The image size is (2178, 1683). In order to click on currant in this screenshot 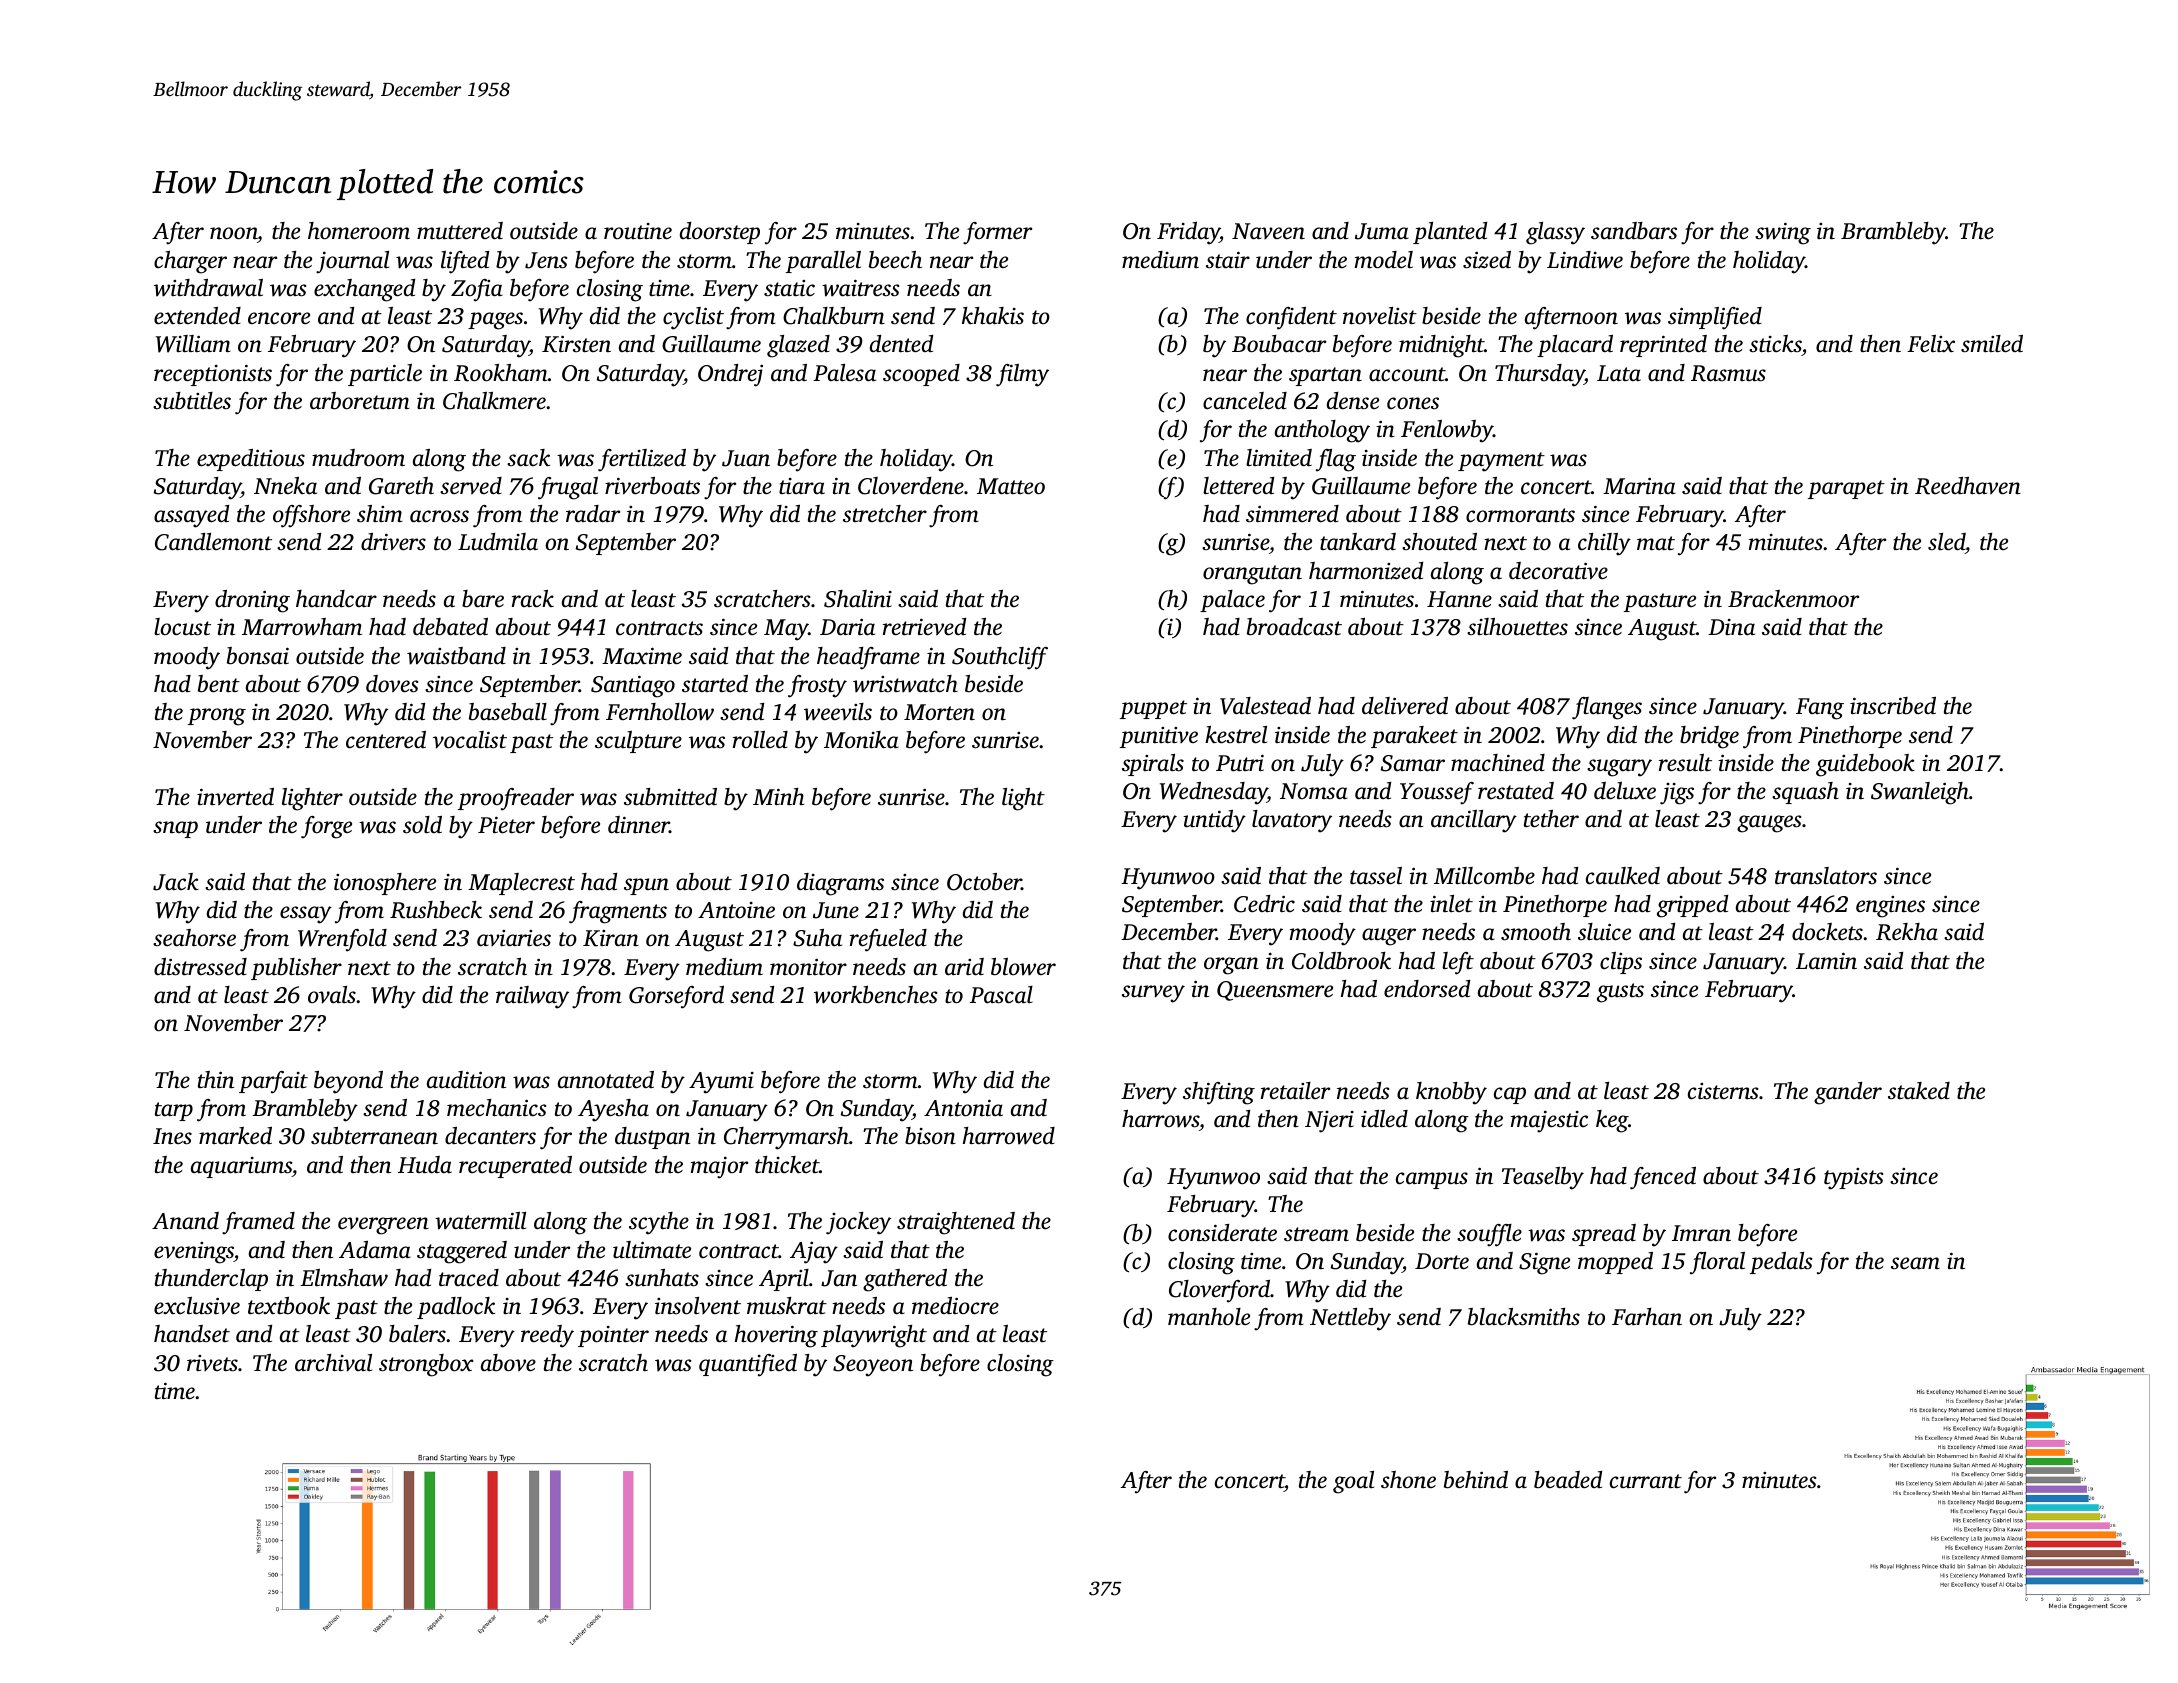, I will do `click(1646, 1481)`.
